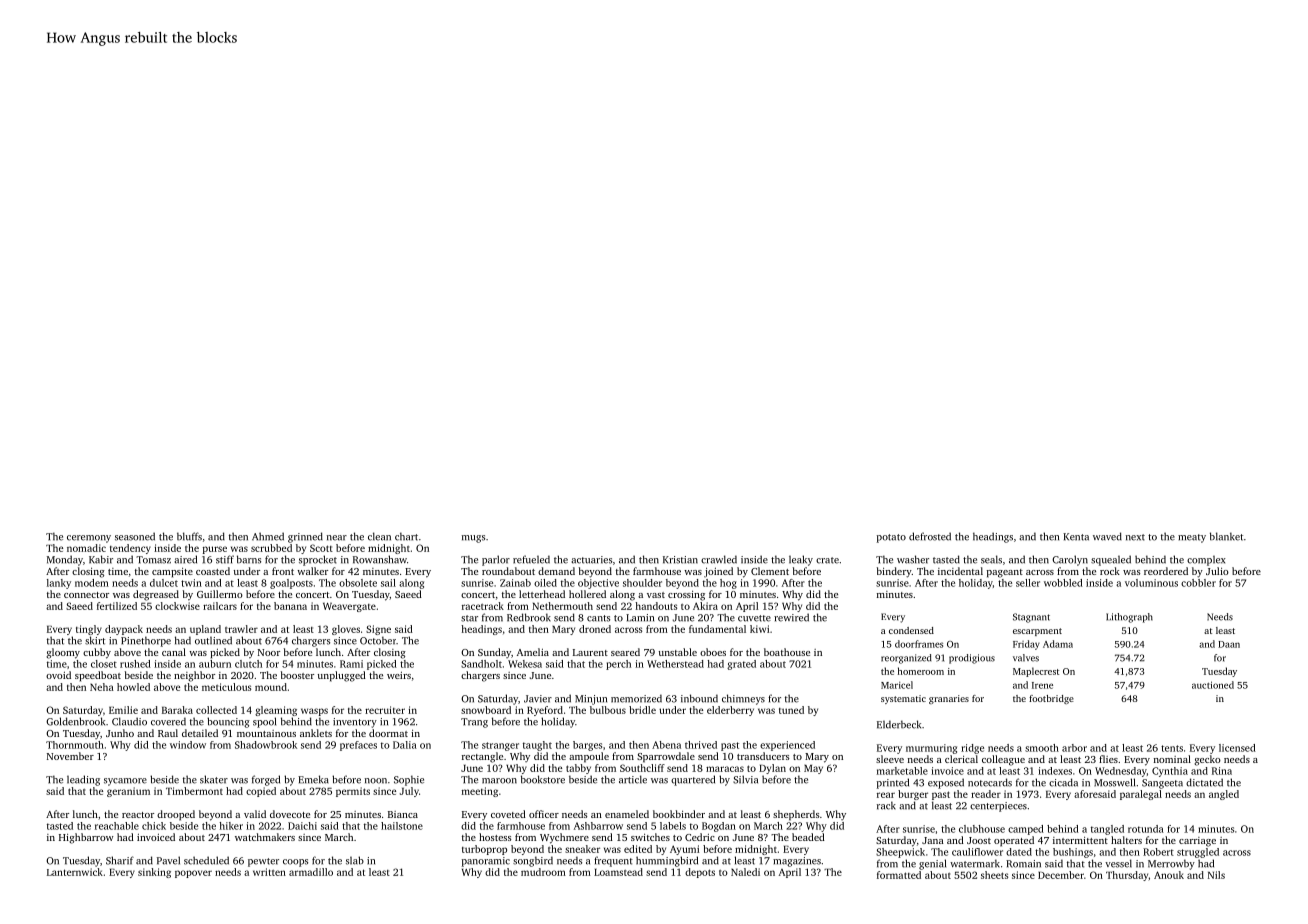 The width and height of the screenshot is (1308, 924). I want to click on dictated, so click(1204, 782).
